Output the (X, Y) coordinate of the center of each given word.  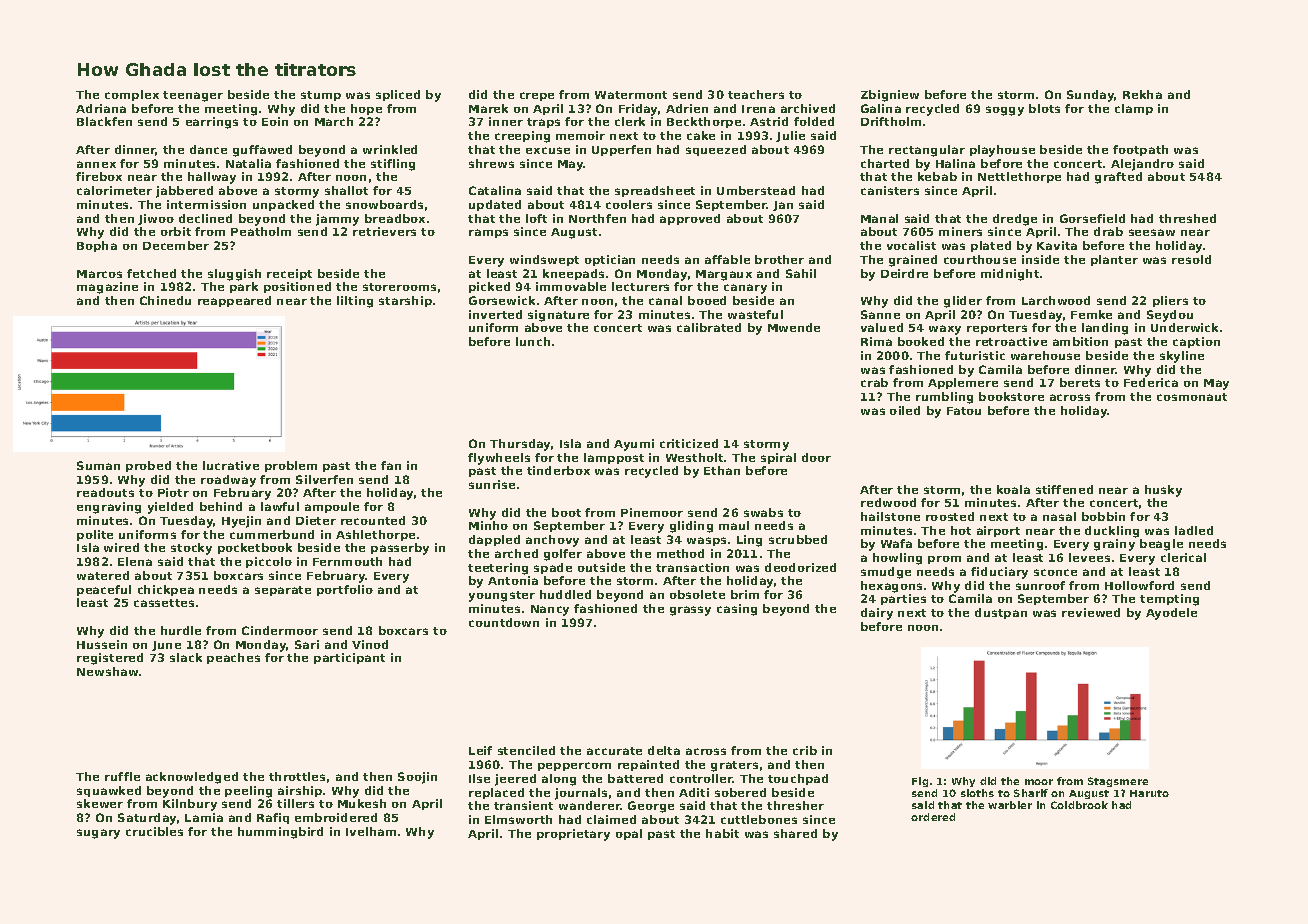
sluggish (234, 275)
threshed (1187, 218)
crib (805, 750)
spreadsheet (655, 191)
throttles (297, 776)
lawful (280, 506)
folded (814, 121)
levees (1089, 557)
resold (1191, 259)
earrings (212, 123)
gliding (691, 527)
